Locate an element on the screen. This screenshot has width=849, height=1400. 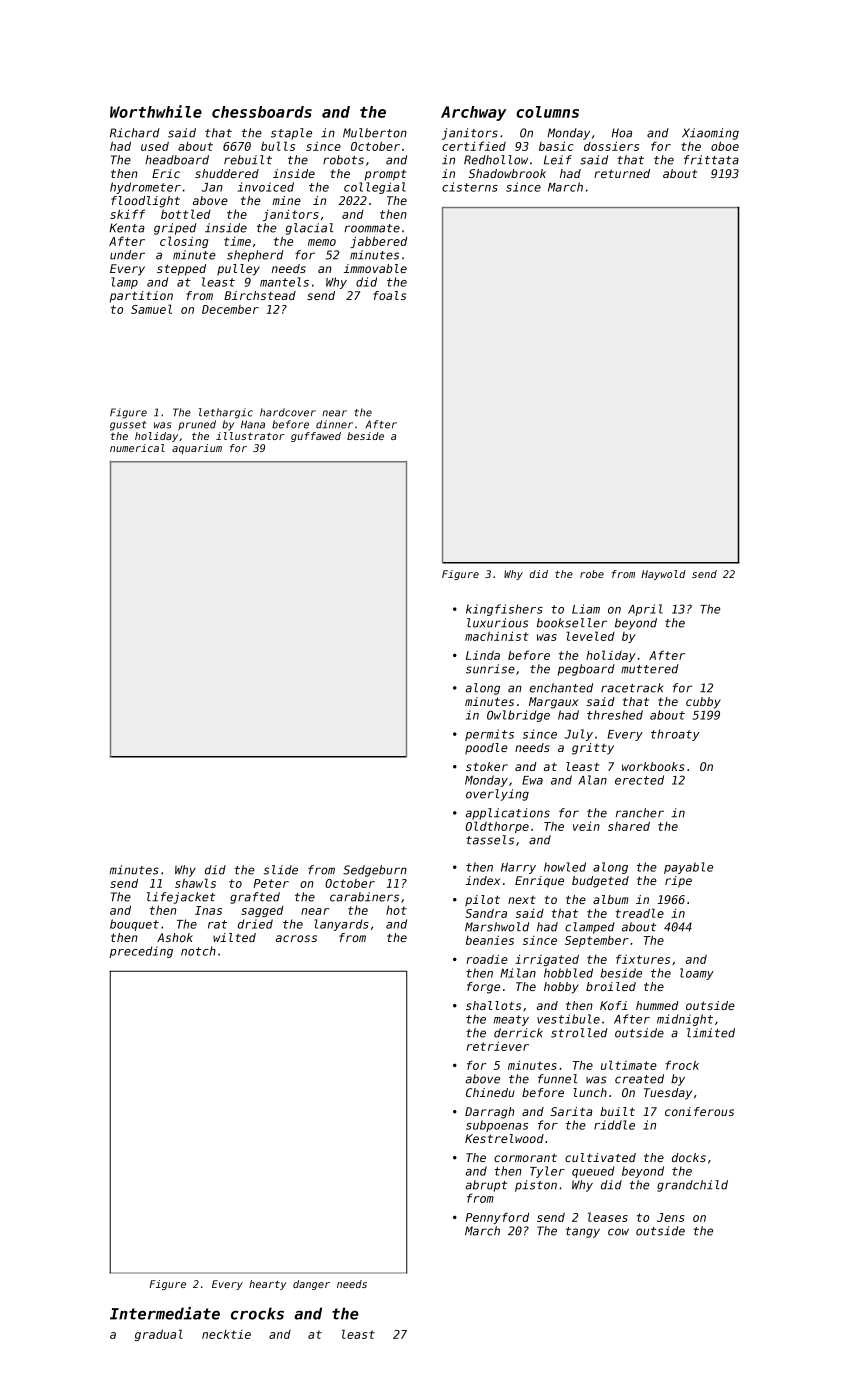
Worthwhile is located at coordinates (156, 111).
